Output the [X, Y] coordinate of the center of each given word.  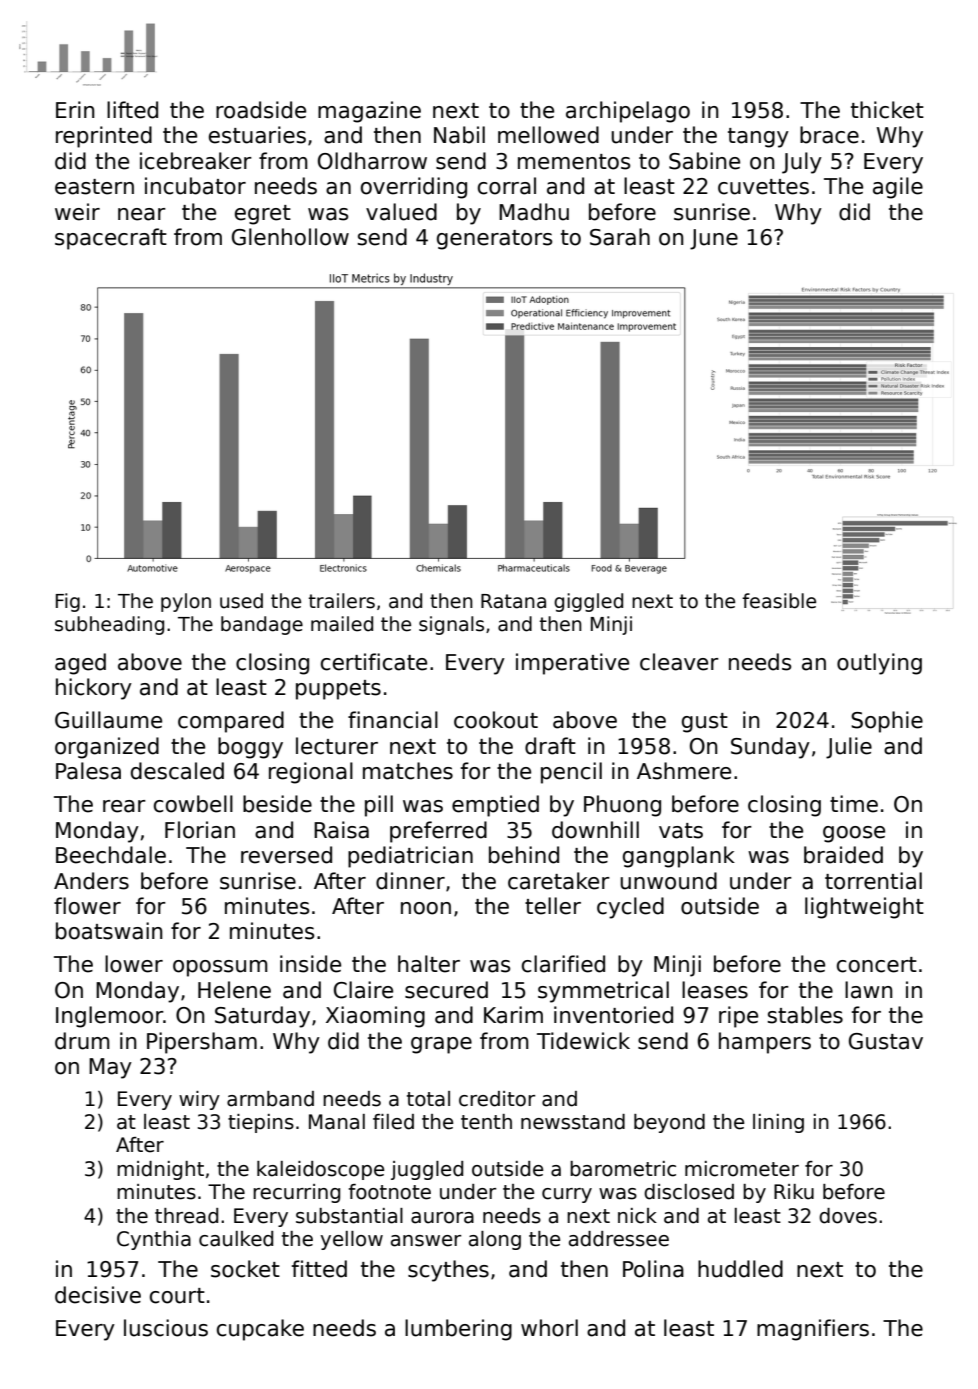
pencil [571, 773]
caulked [236, 1239]
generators [494, 240]
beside [277, 804]
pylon [186, 602]
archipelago [628, 112]
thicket [887, 110]
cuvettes [763, 187]
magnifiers [813, 1330]
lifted [132, 110]
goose [854, 834]
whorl [549, 1328]
